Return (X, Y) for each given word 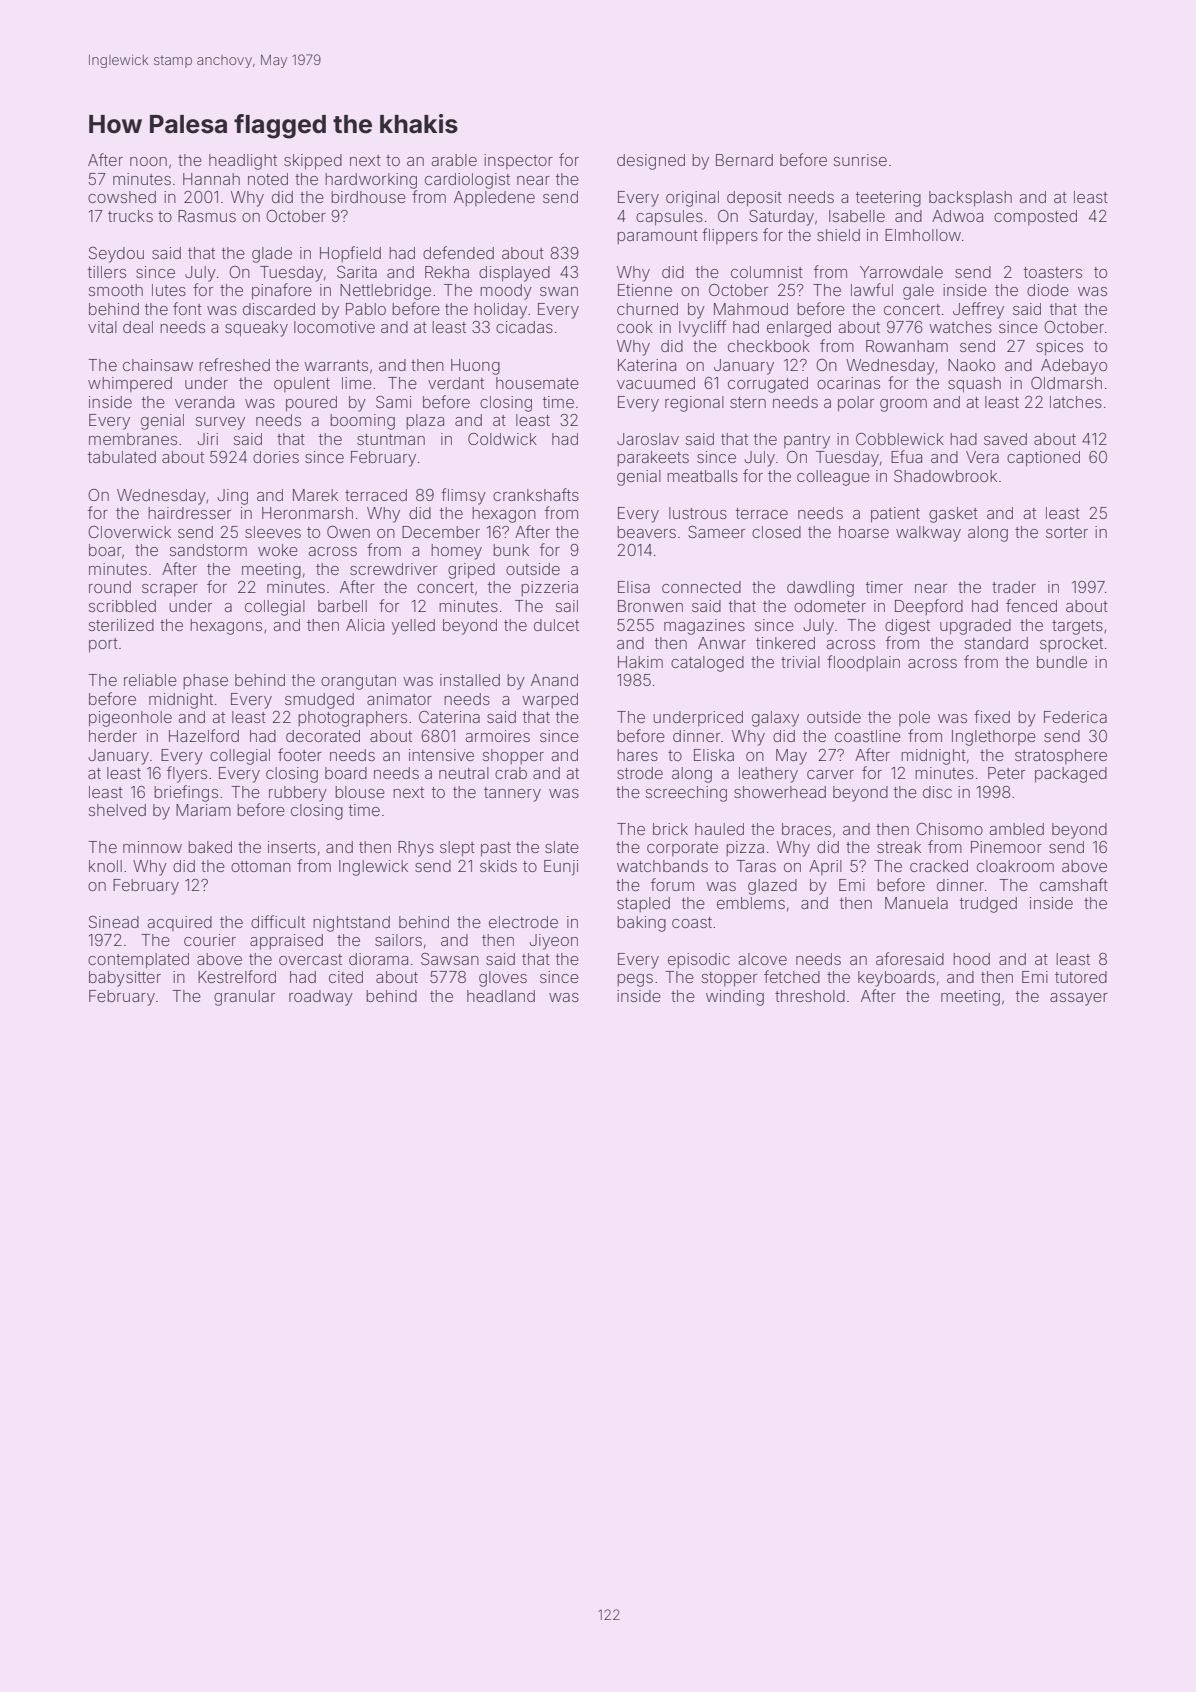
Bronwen (650, 606)
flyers (187, 774)
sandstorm (208, 550)
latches (1076, 402)
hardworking (371, 181)
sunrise (860, 160)
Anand (554, 680)
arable (454, 160)
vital (102, 327)
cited (346, 977)
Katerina (647, 365)
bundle (1062, 662)
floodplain (863, 663)
